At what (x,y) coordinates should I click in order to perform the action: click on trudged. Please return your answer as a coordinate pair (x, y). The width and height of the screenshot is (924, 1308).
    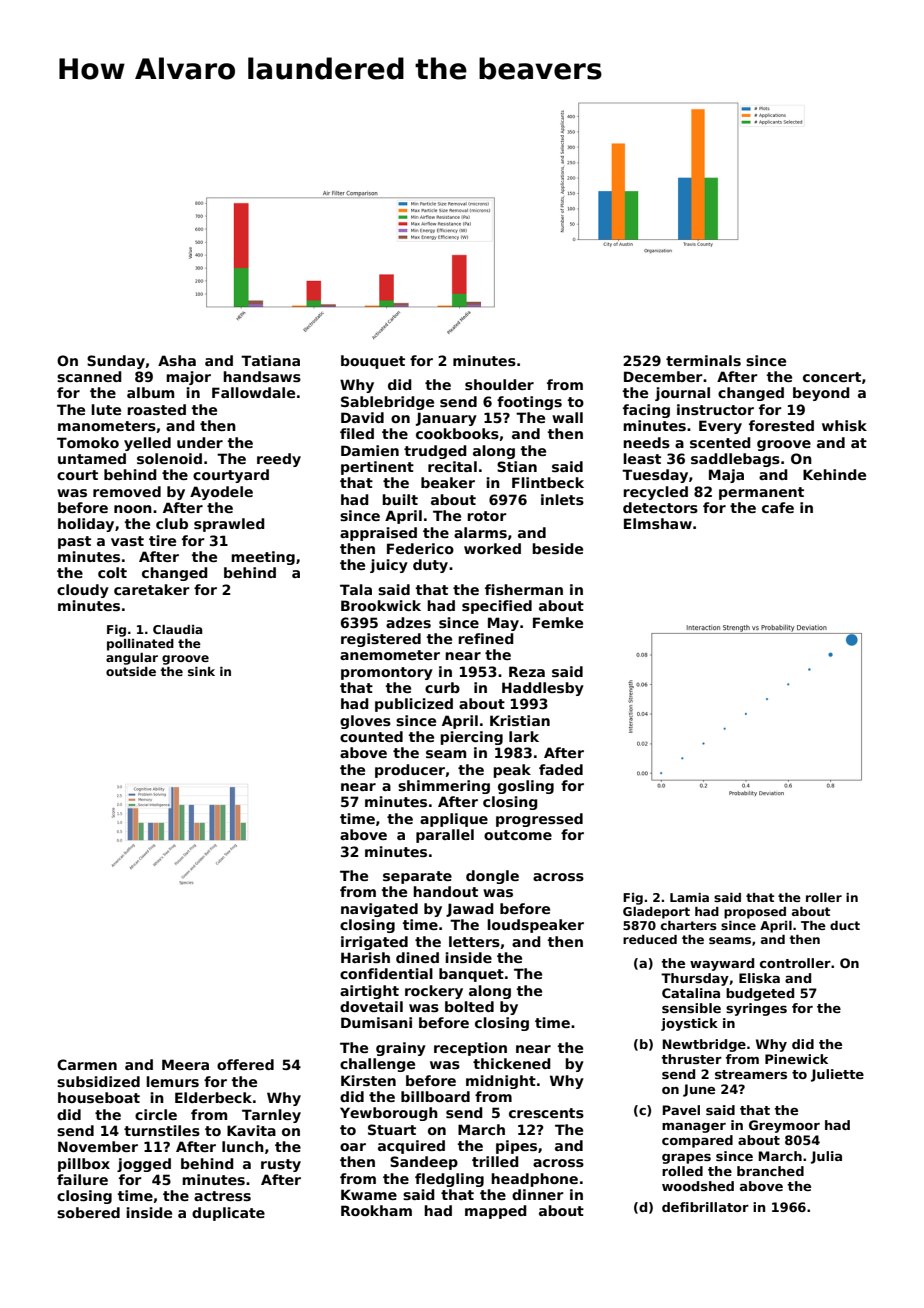
    Looking at the image, I should click on (435, 452).
